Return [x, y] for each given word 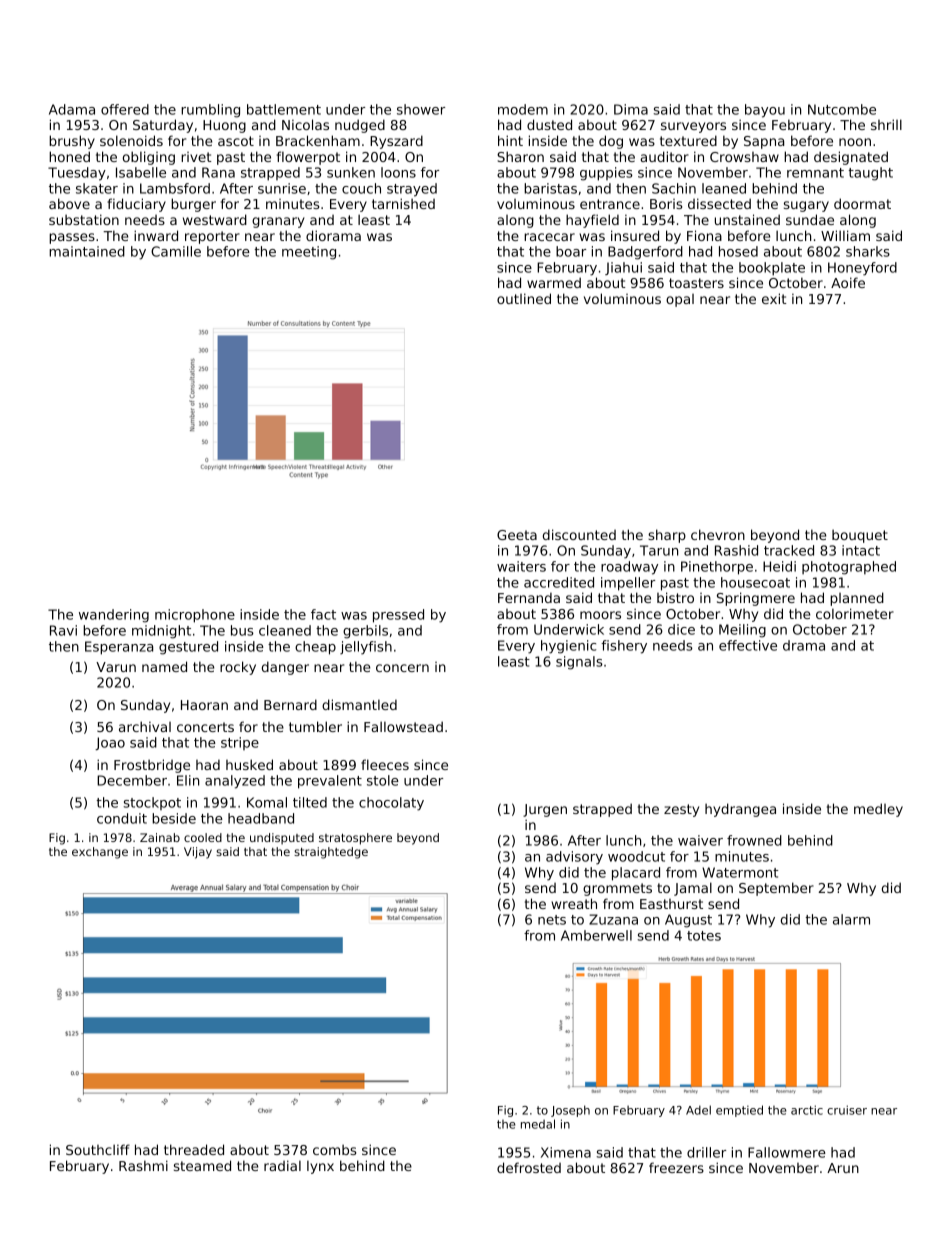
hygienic [568, 647]
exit [774, 298]
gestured [188, 648]
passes [72, 238]
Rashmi [143, 1165]
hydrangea [740, 810]
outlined [524, 298]
